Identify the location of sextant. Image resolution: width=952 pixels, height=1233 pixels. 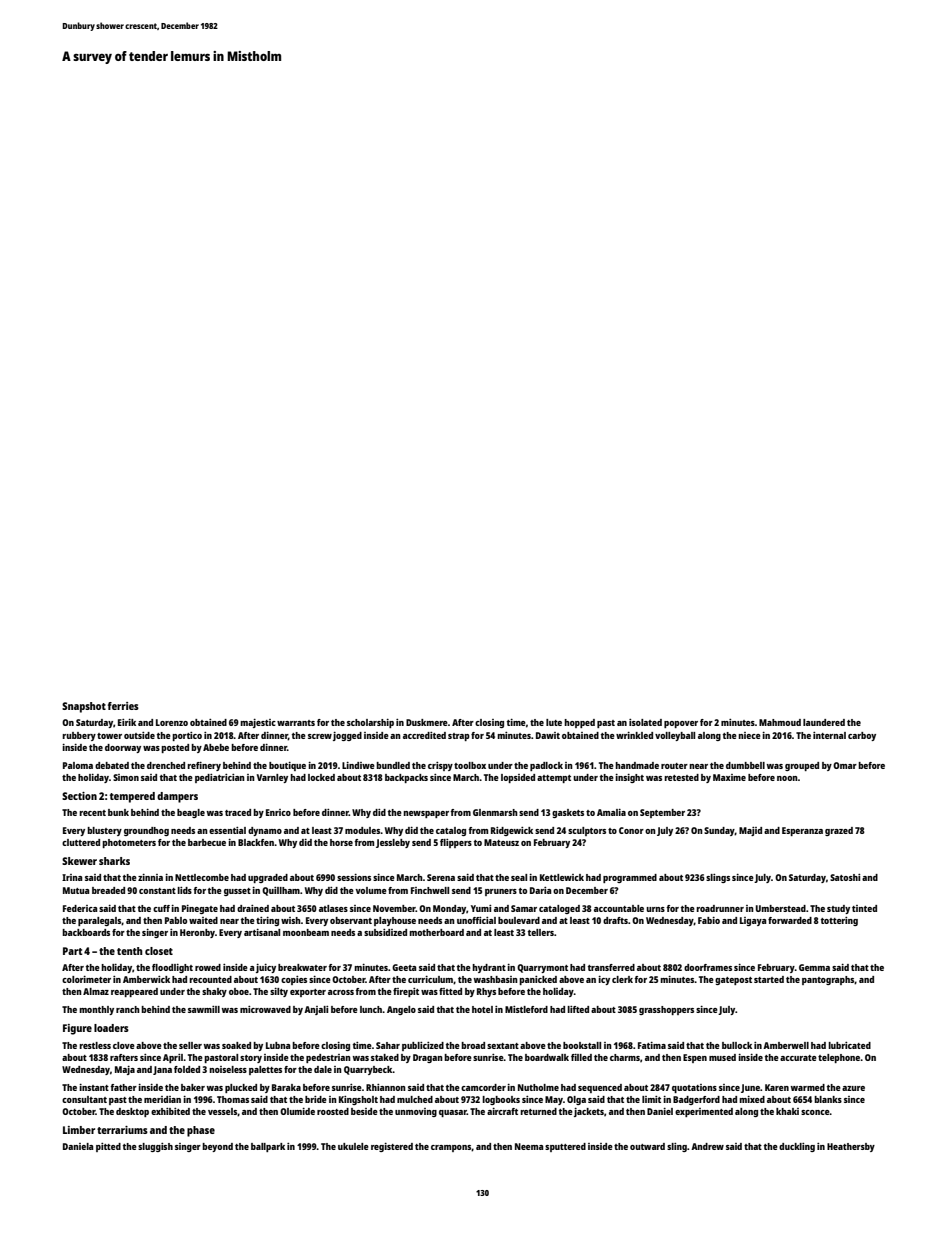
(503, 1046).
